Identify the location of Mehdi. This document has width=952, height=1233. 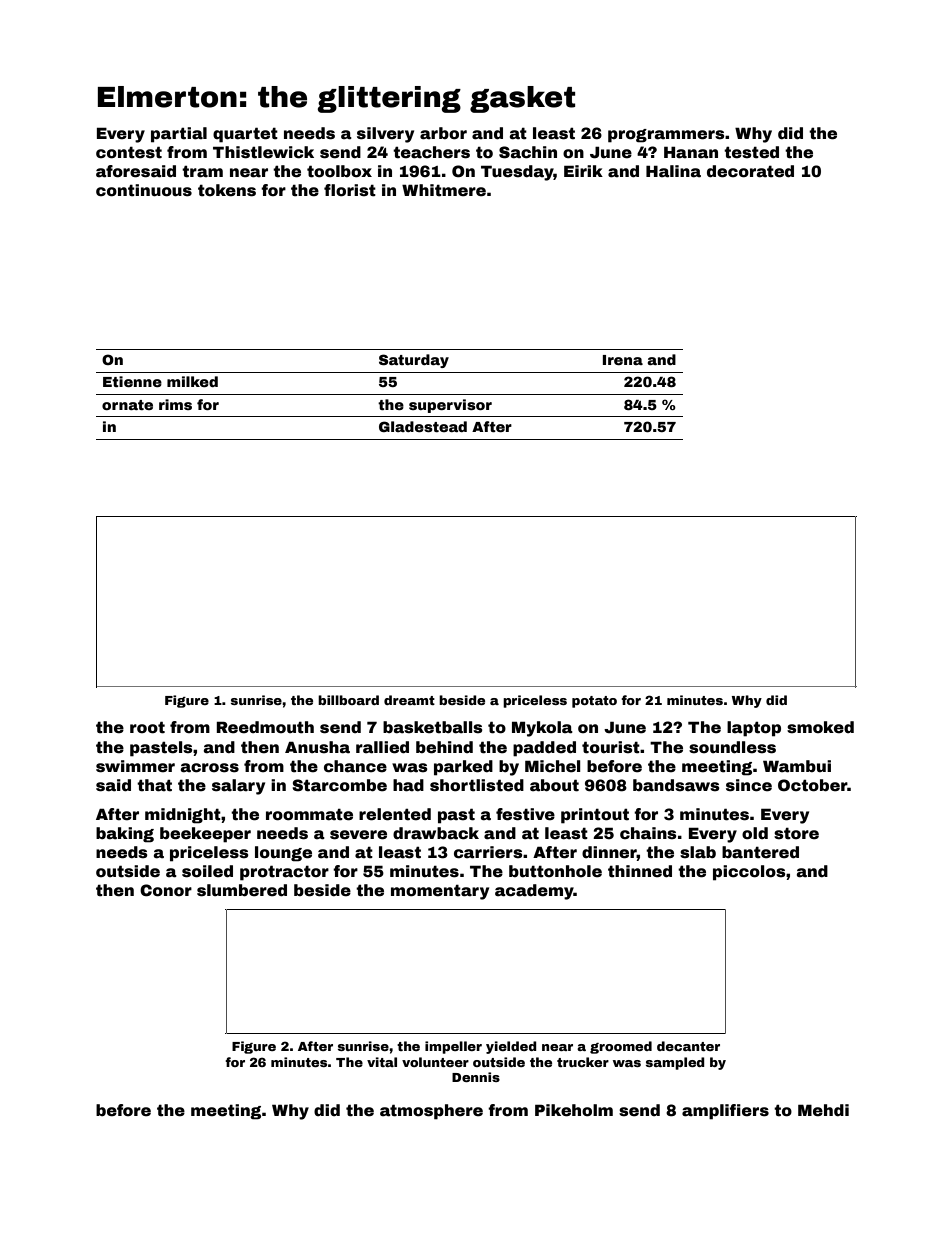
(823, 1110).
